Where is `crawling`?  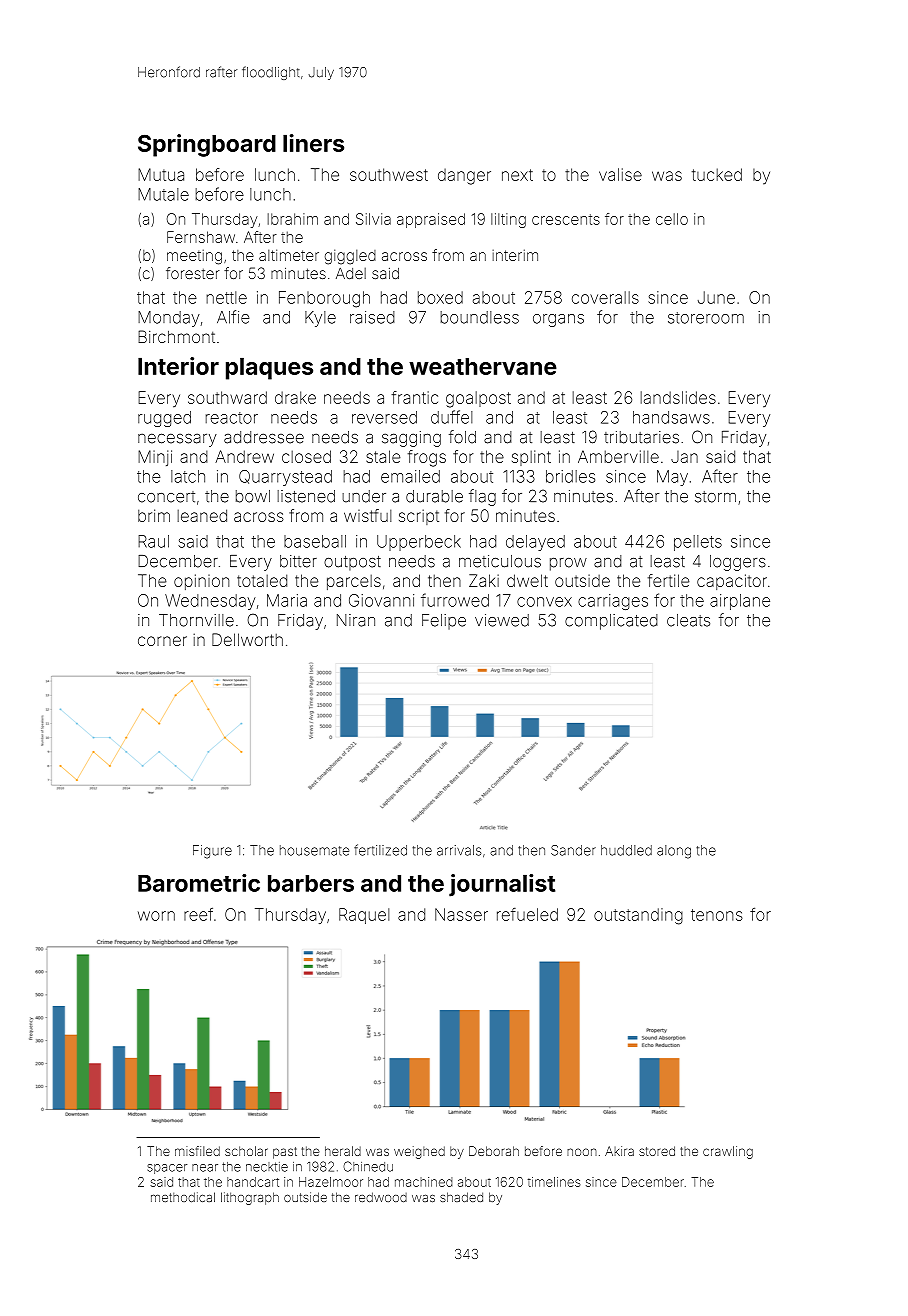
crawling is located at coordinates (728, 1152).
